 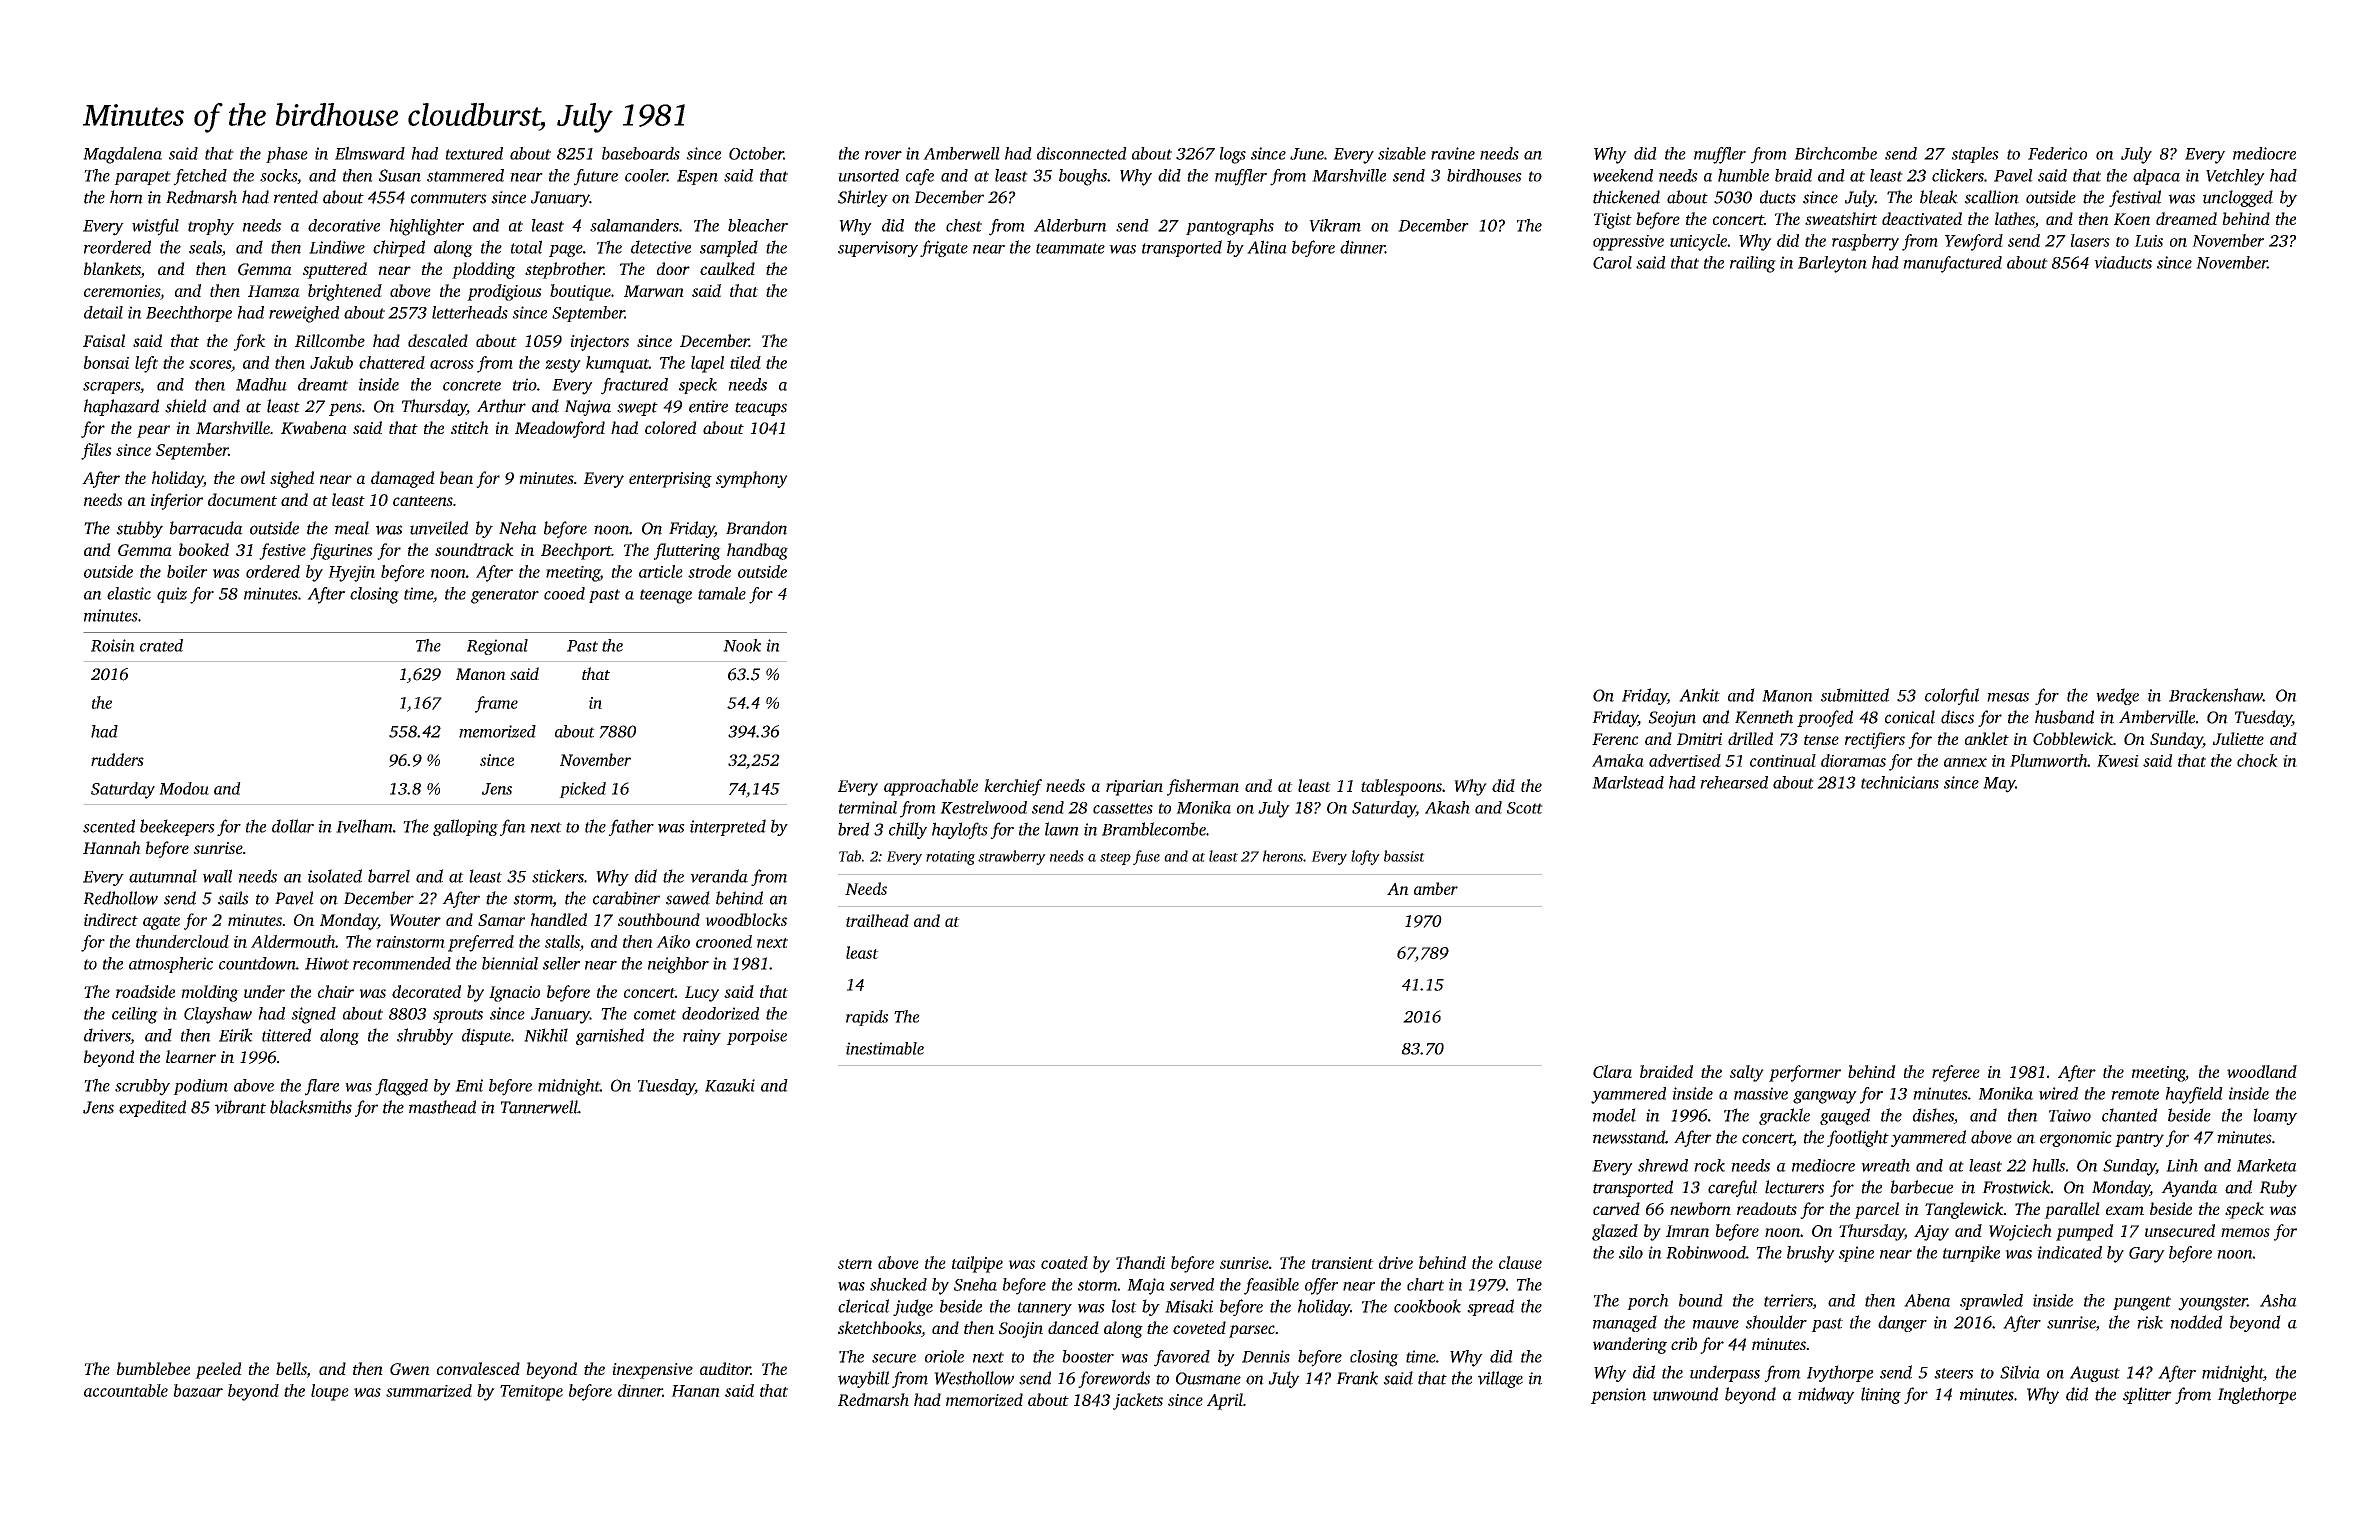 I want to click on haphazard, so click(x=121, y=407).
